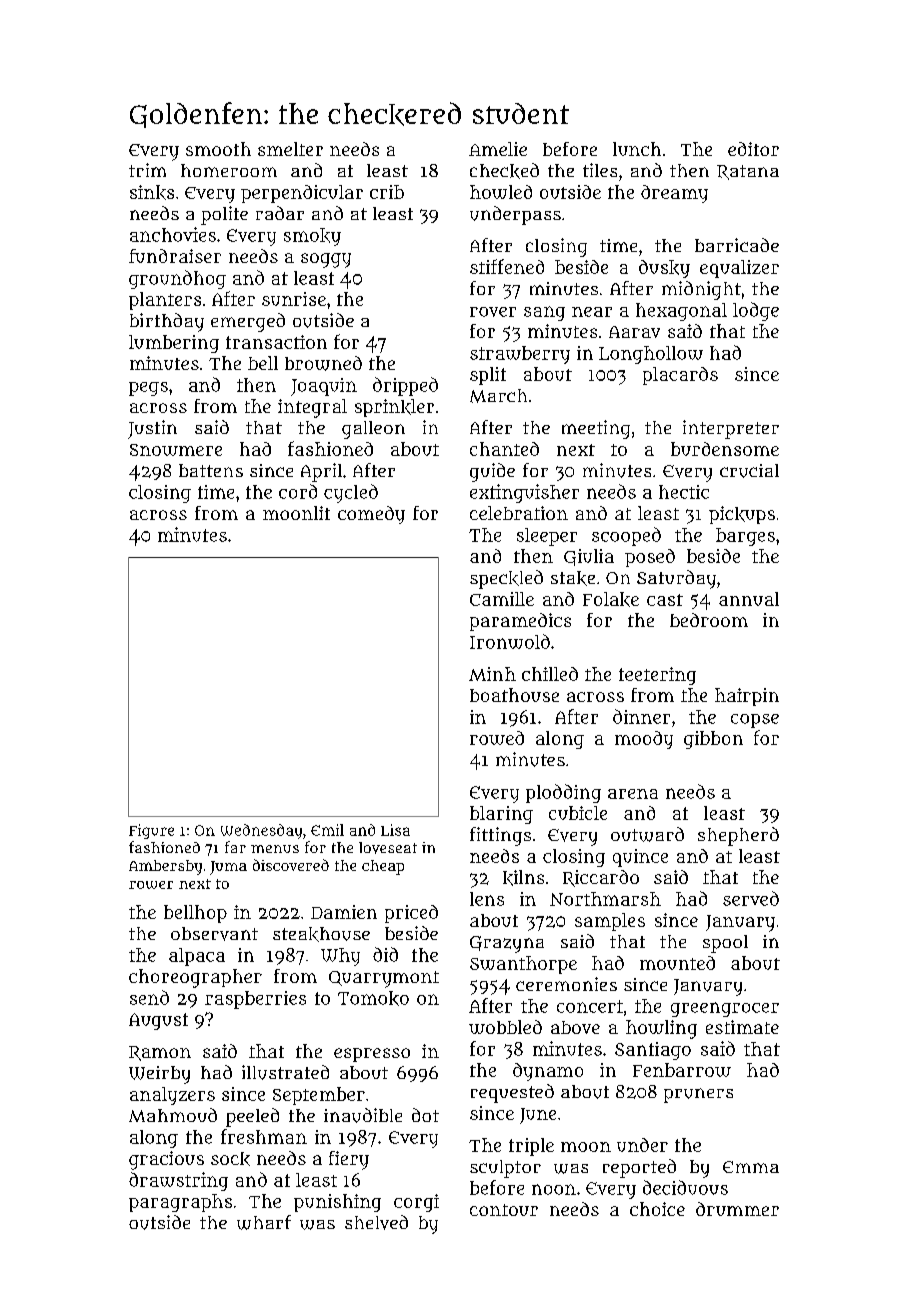  What do you see at coordinates (738, 836) in the screenshot?
I see `shepherd` at bounding box center [738, 836].
